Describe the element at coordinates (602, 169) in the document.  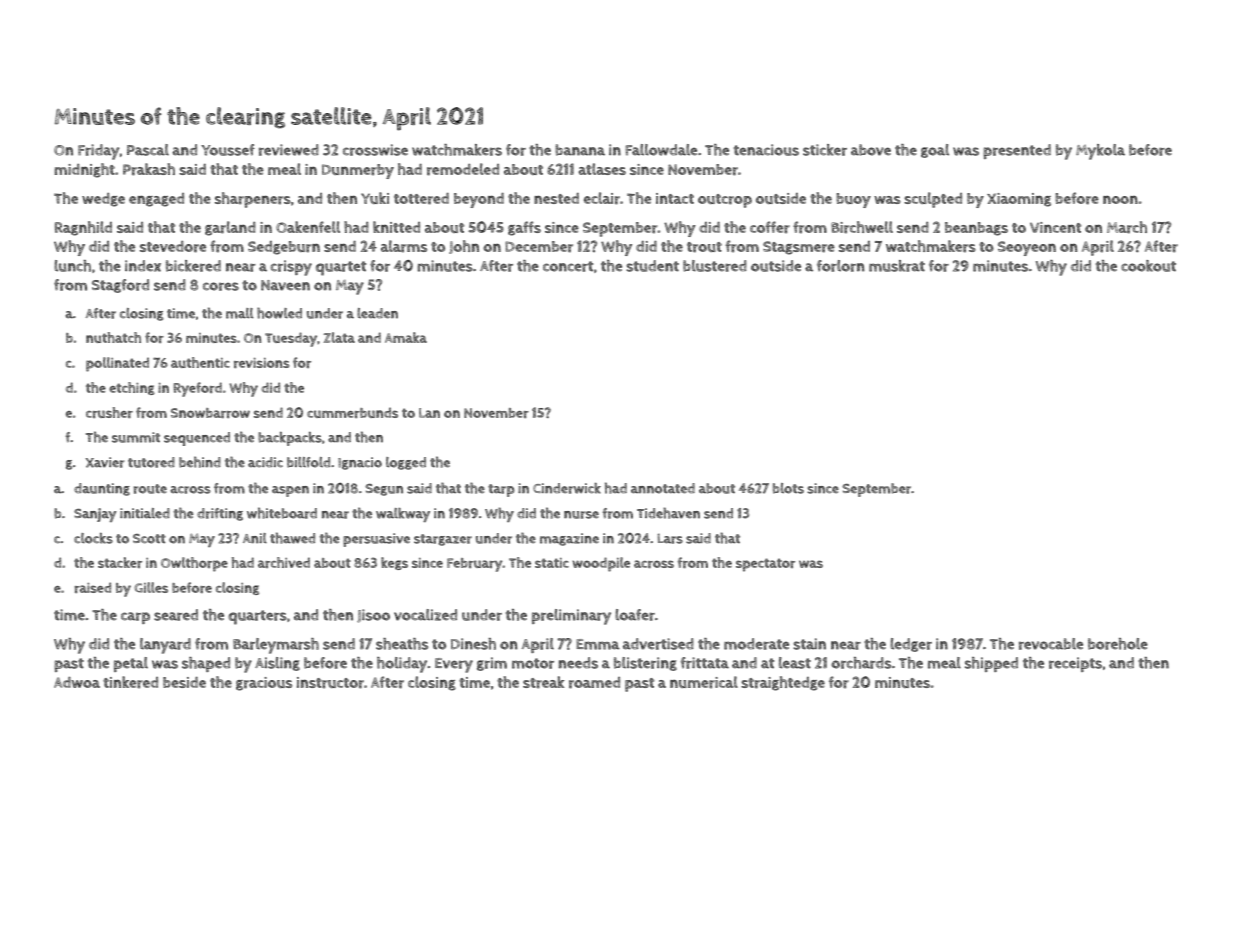
I see `atlases` at that location.
